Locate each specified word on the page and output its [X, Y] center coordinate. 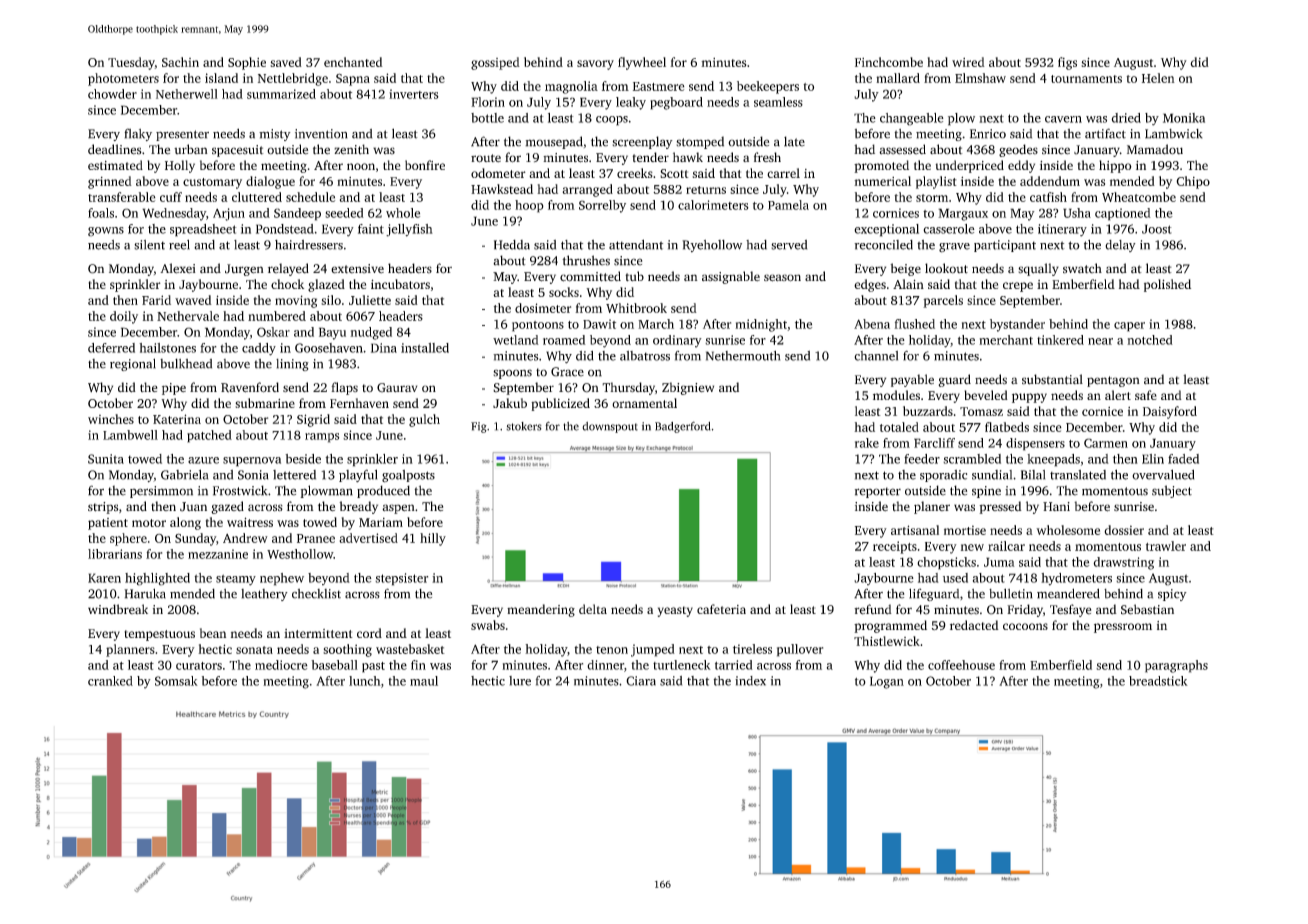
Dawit [599, 324]
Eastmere [659, 86]
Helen [1158, 78]
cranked [110, 681]
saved [286, 62]
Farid [156, 300]
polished [1167, 285]
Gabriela [184, 474]
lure [520, 681]
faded [1183, 459]
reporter [878, 492]
